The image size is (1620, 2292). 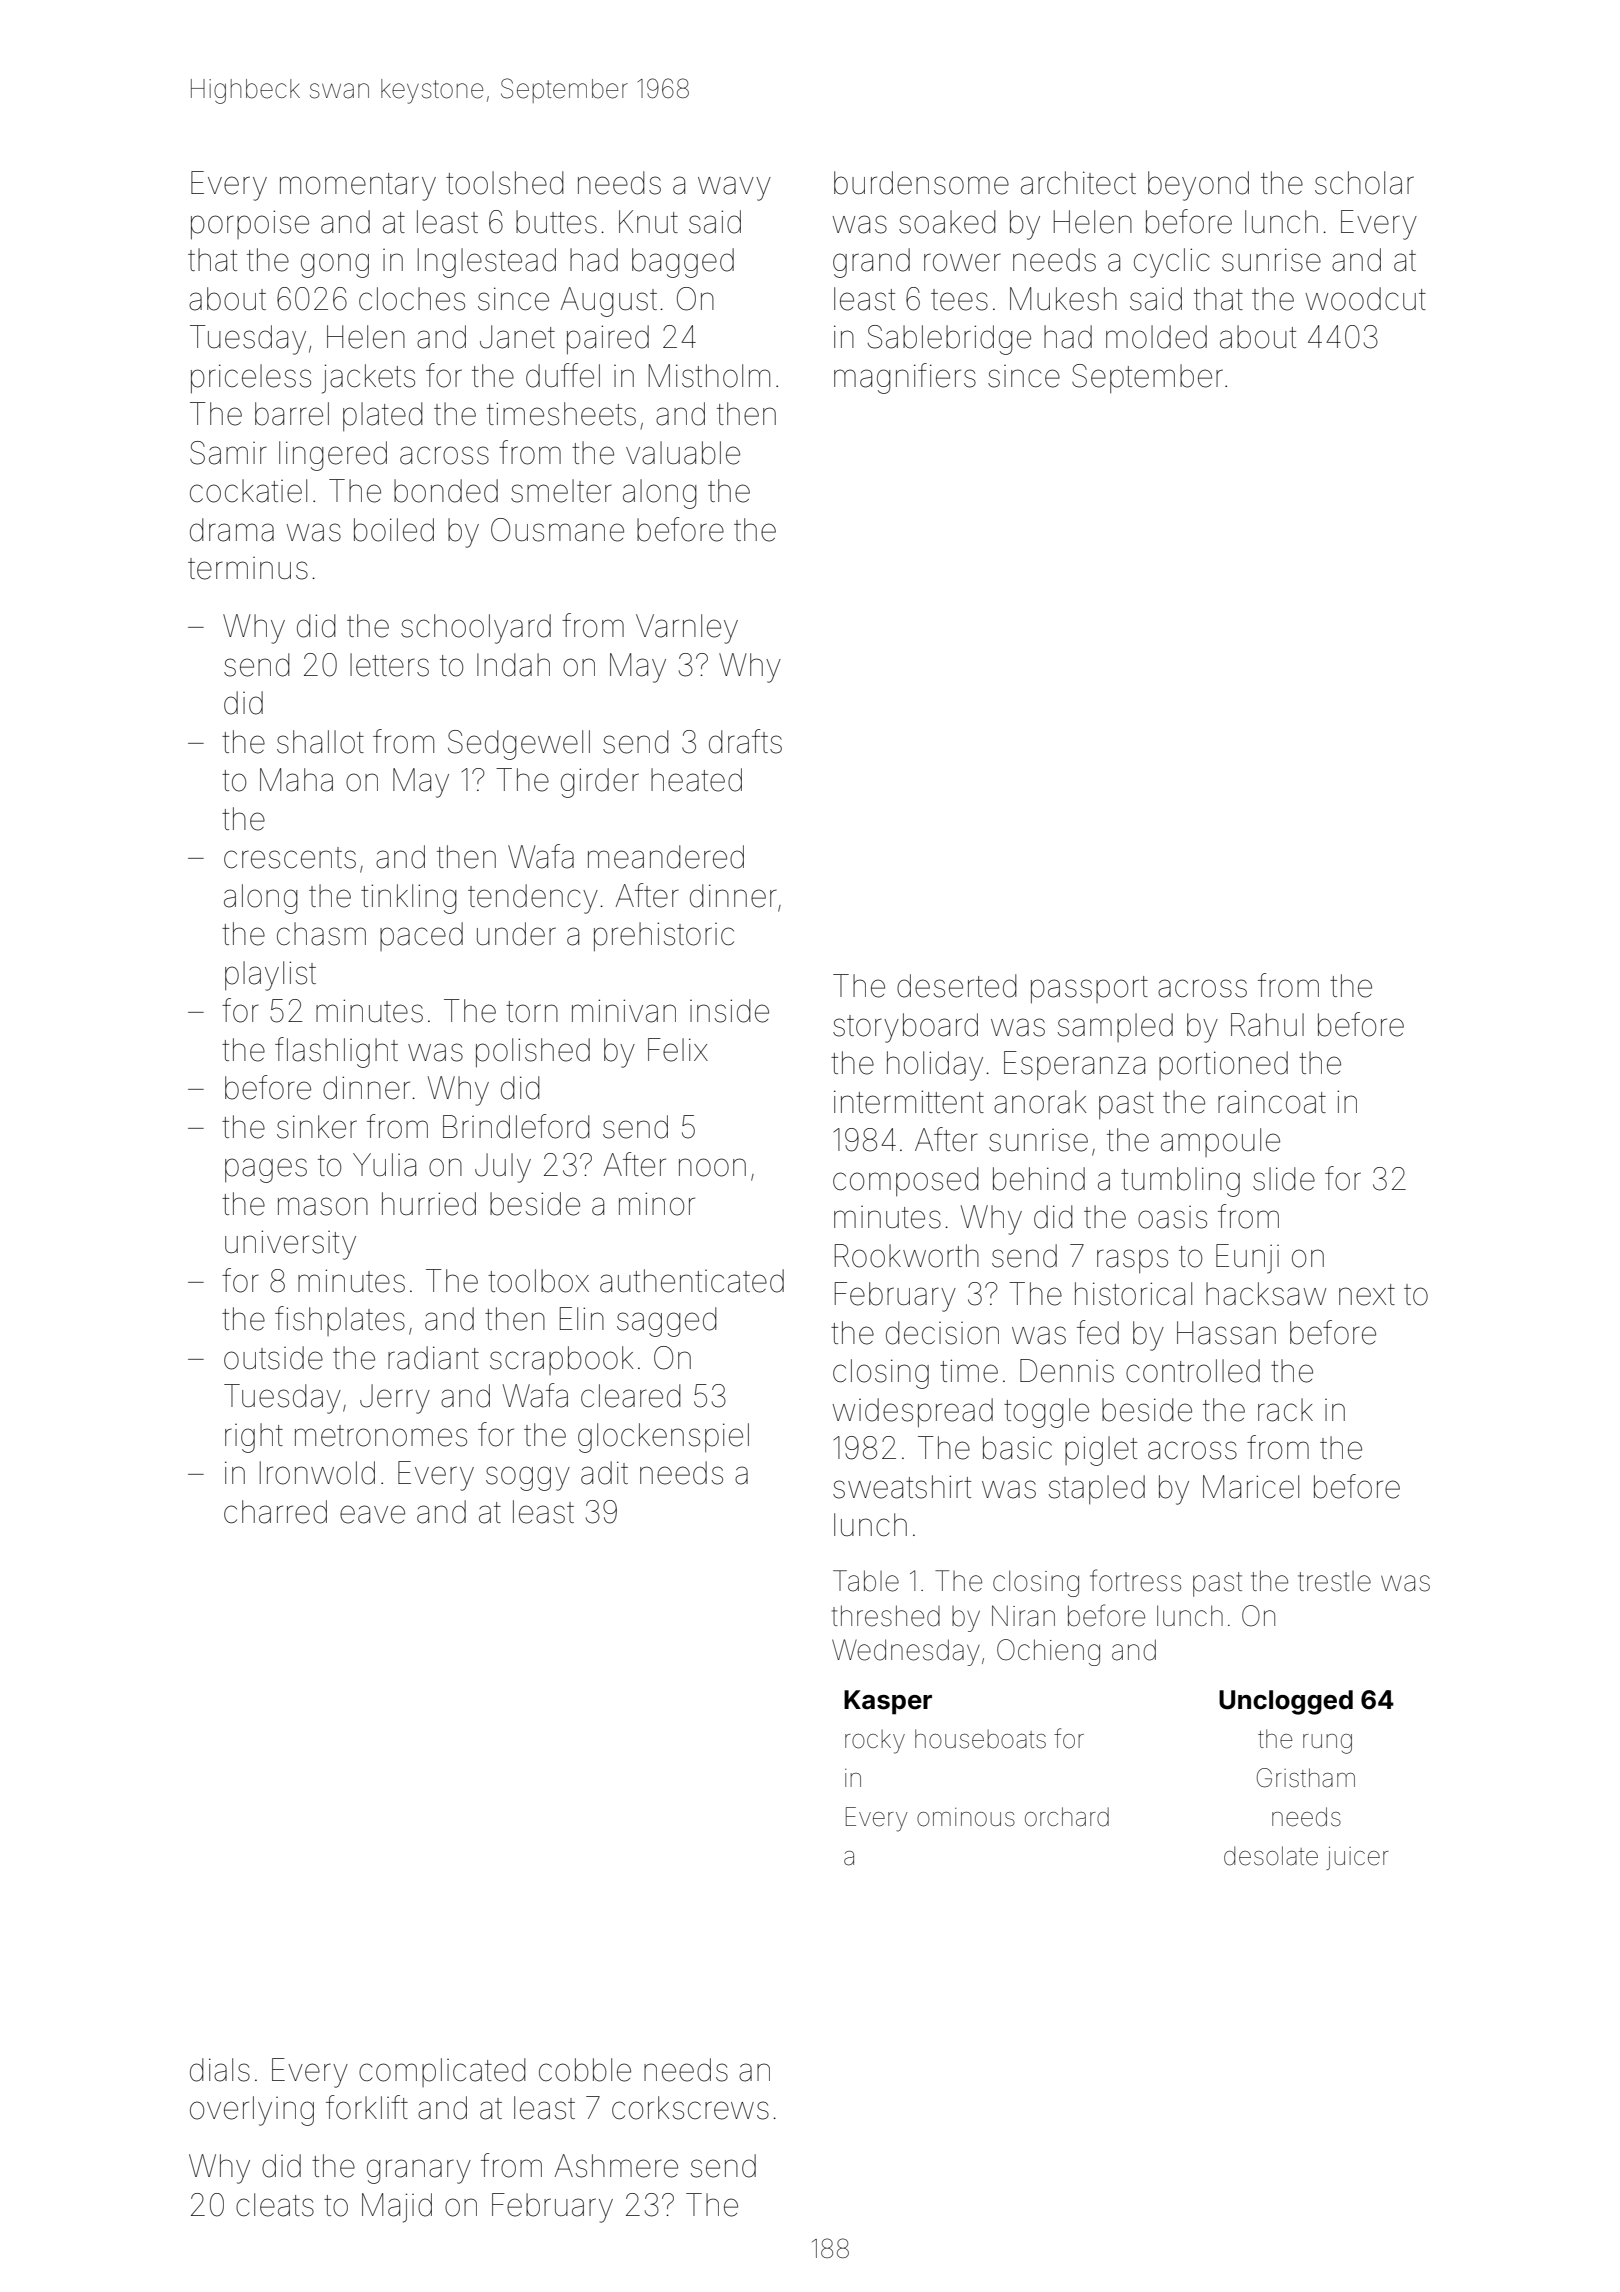 I want to click on Janet, so click(x=517, y=337).
